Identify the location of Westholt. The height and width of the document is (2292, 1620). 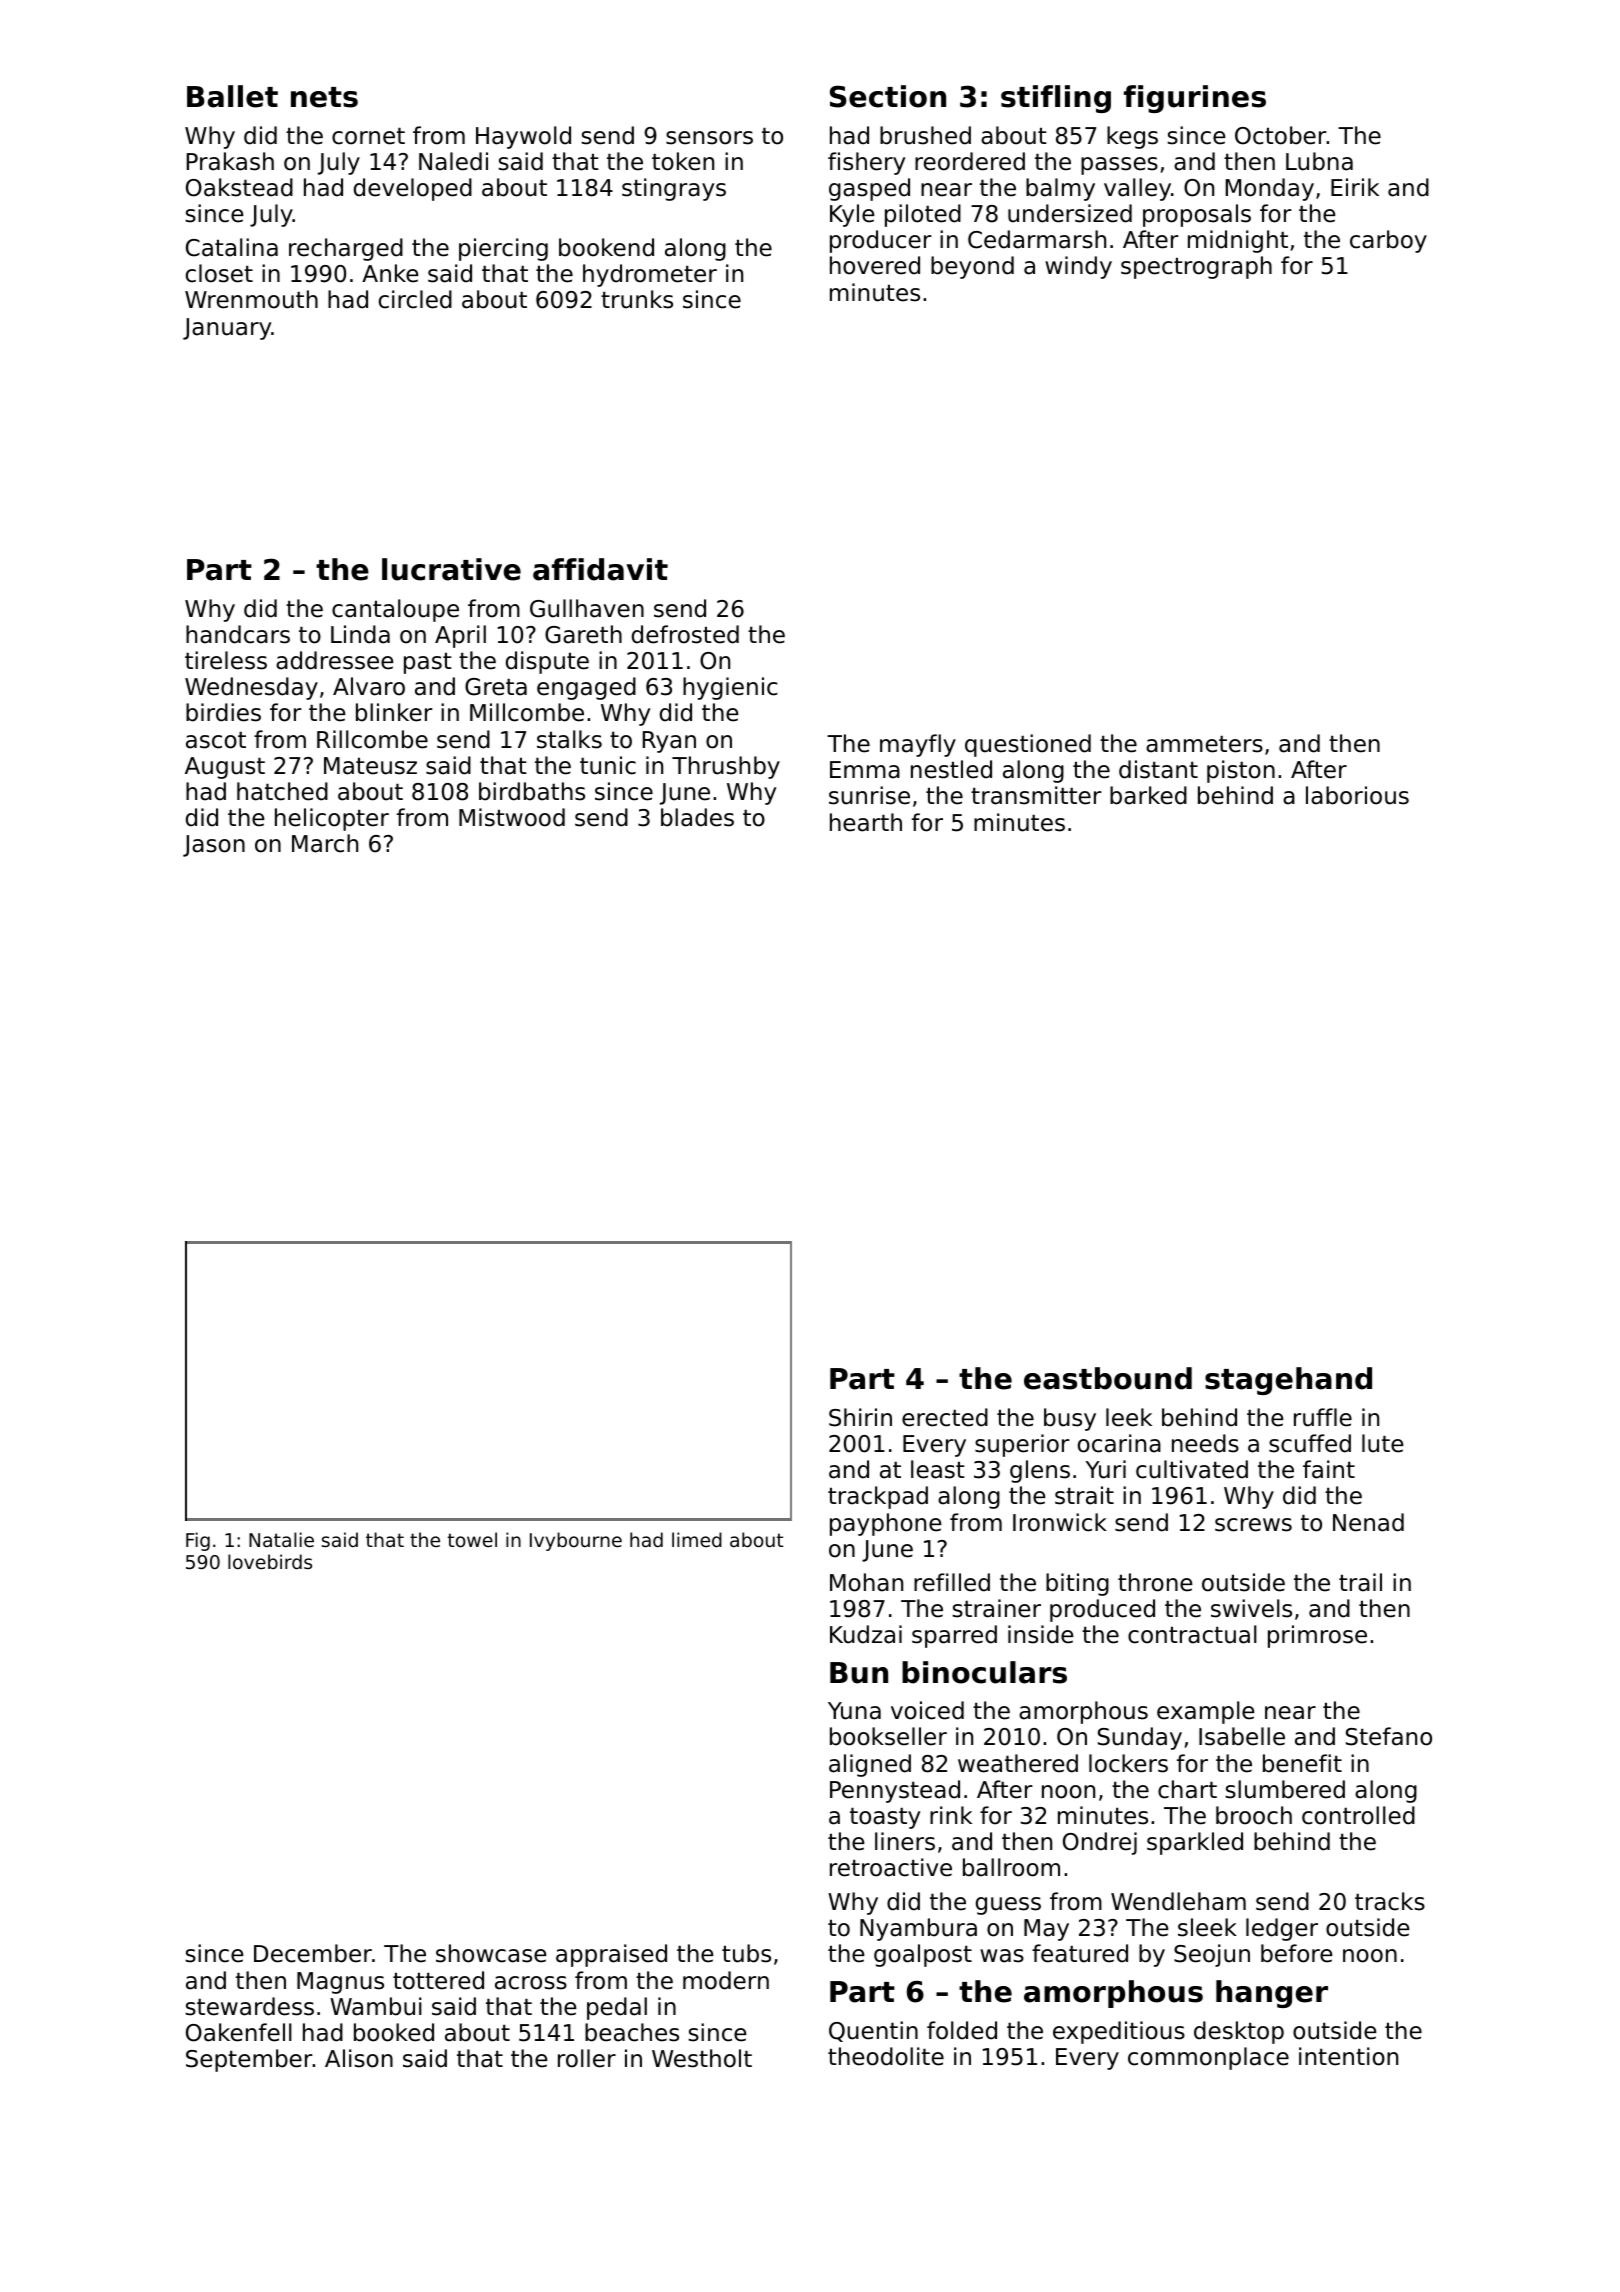
(702, 2058).
